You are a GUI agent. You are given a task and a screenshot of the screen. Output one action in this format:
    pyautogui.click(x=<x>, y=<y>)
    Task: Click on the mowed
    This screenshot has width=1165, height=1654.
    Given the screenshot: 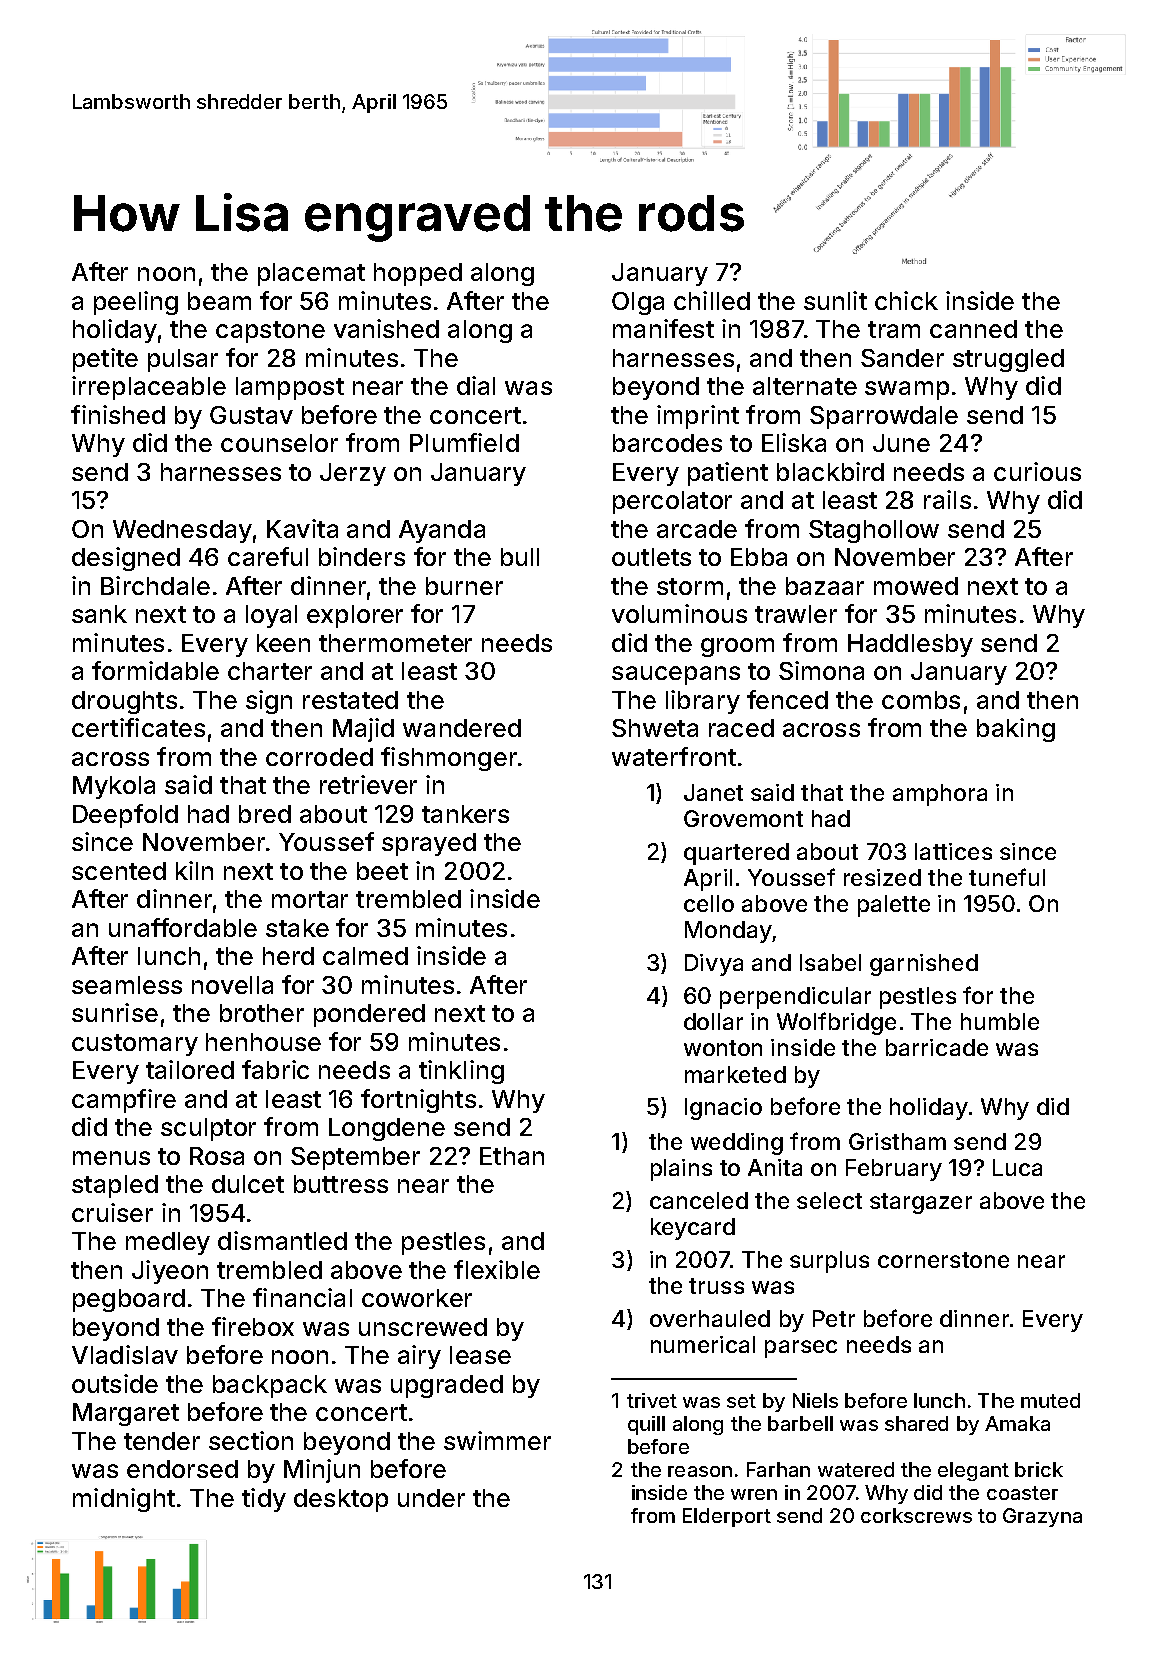 What is the action you would take?
    pyautogui.click(x=916, y=586)
